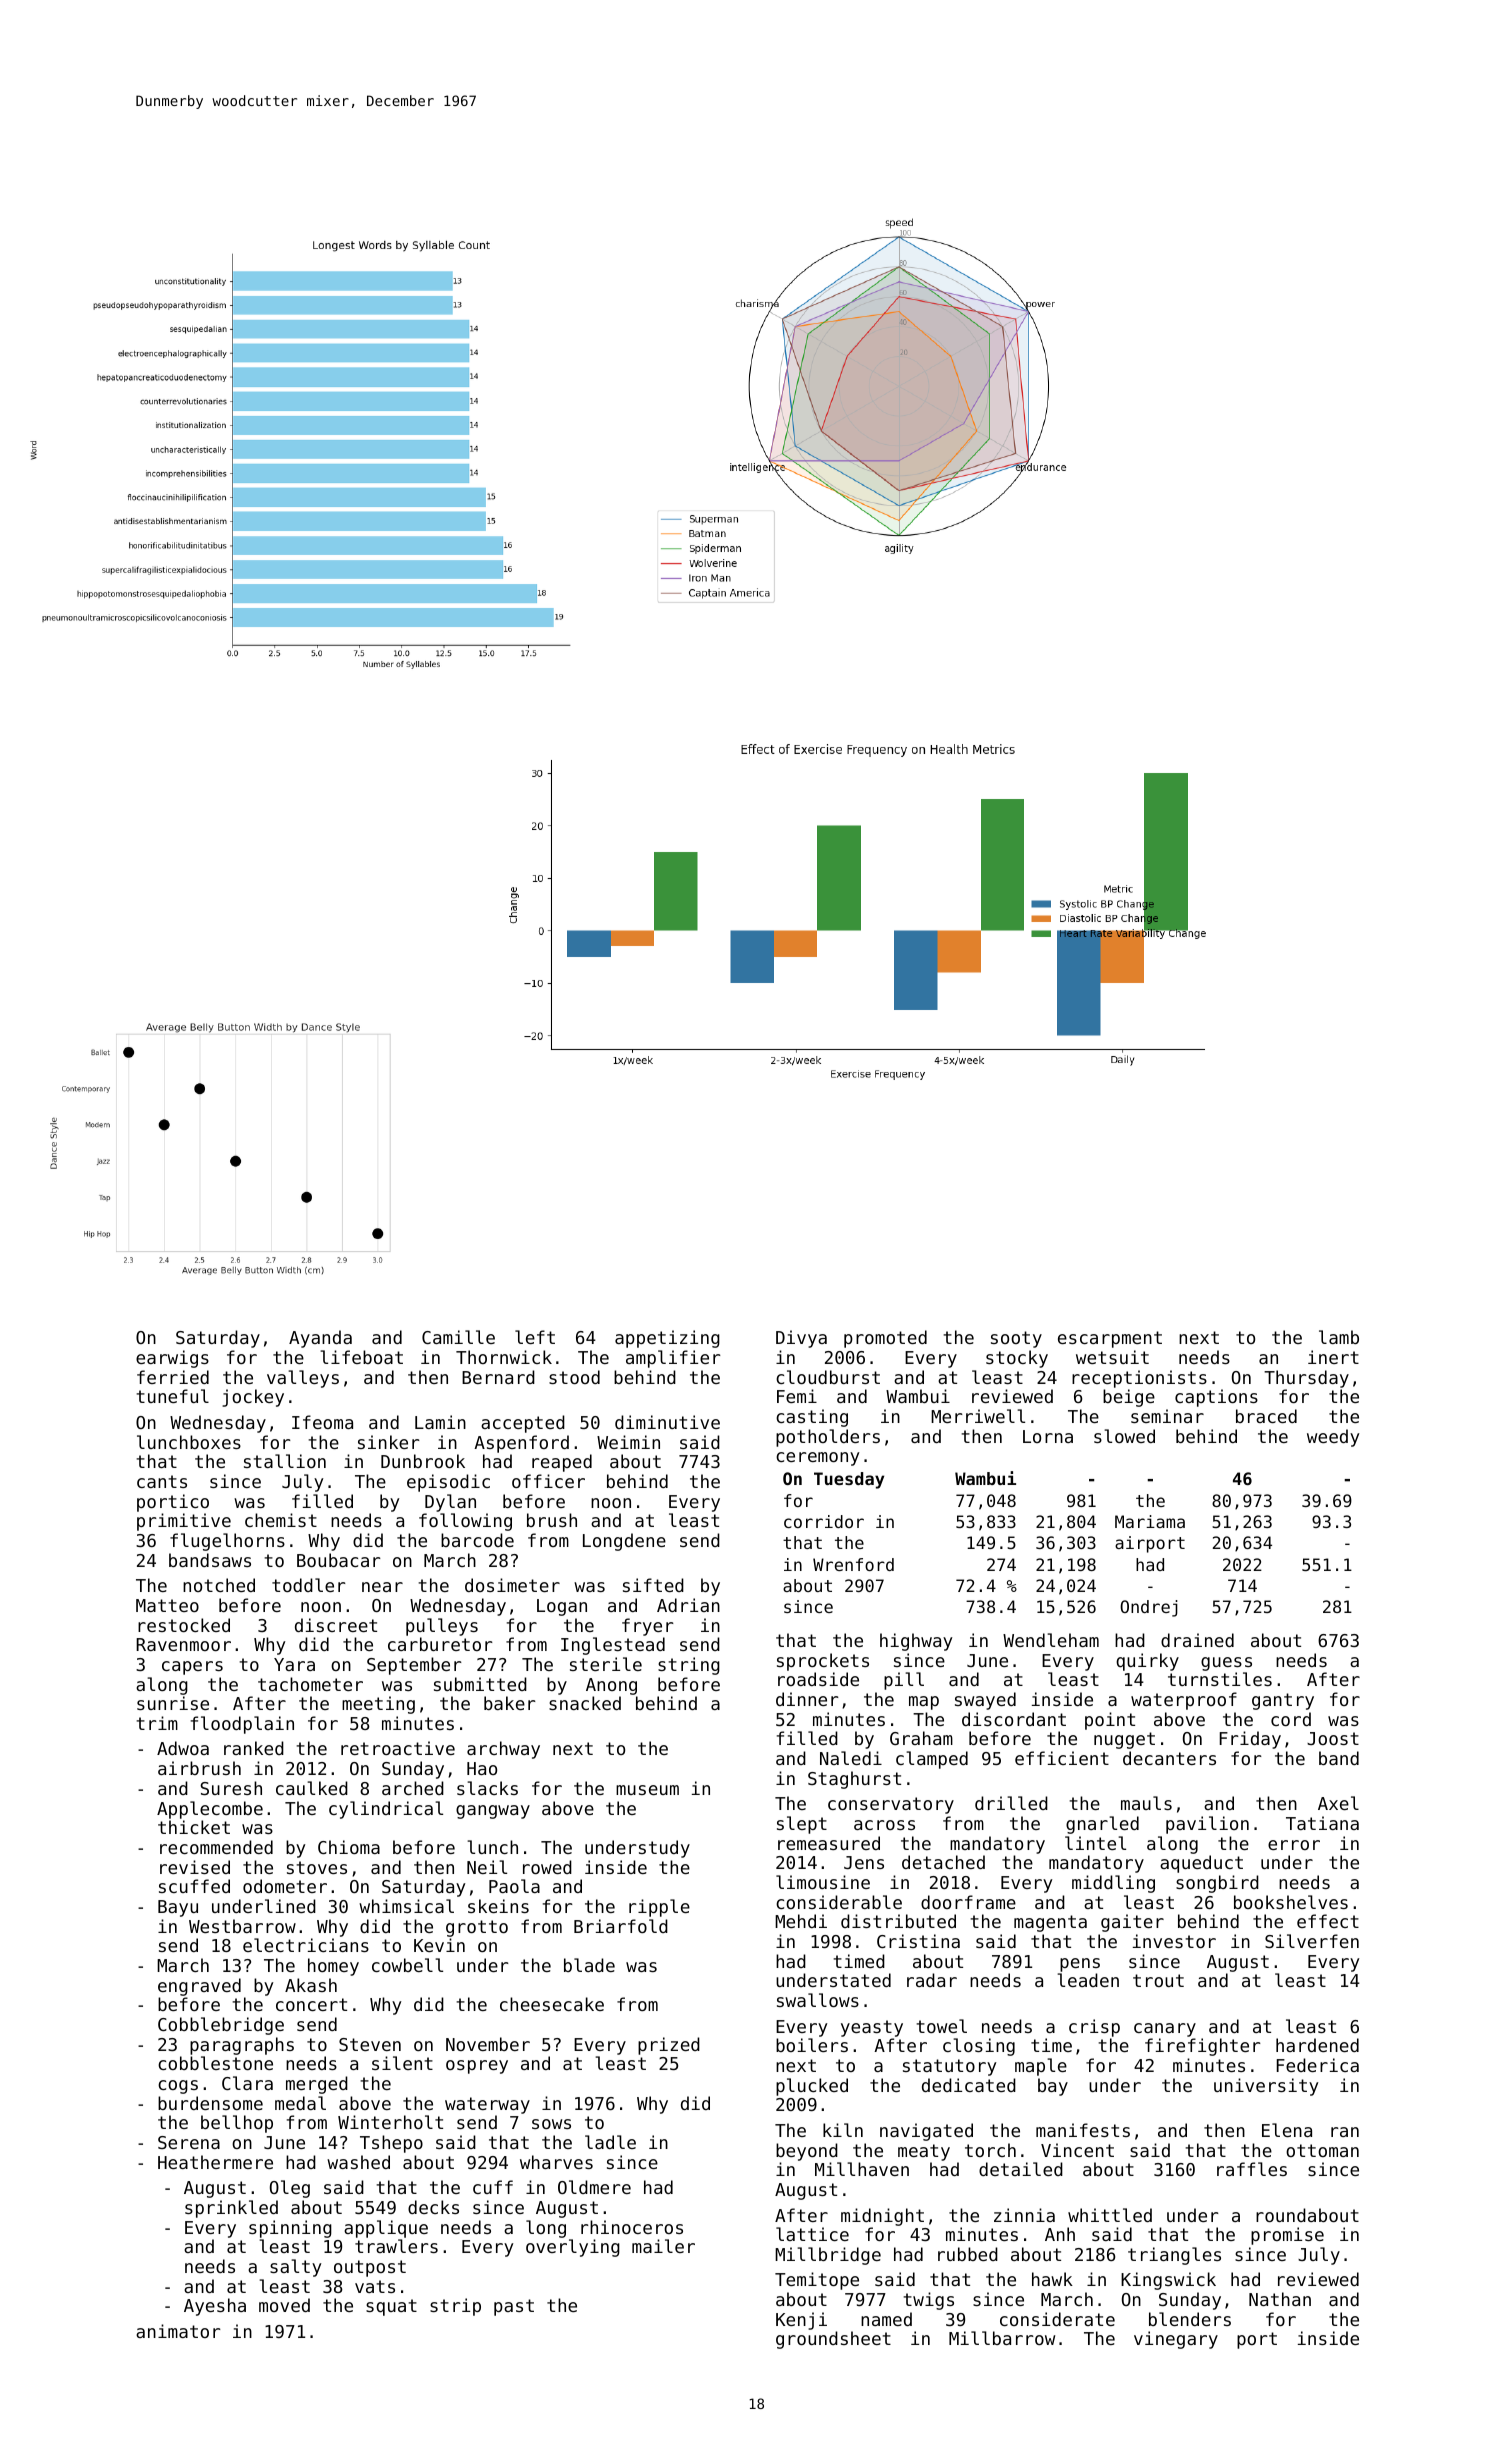 Image resolution: width=1496 pixels, height=2464 pixels. What do you see at coordinates (621, 1926) in the screenshot?
I see `Briarfold` at bounding box center [621, 1926].
